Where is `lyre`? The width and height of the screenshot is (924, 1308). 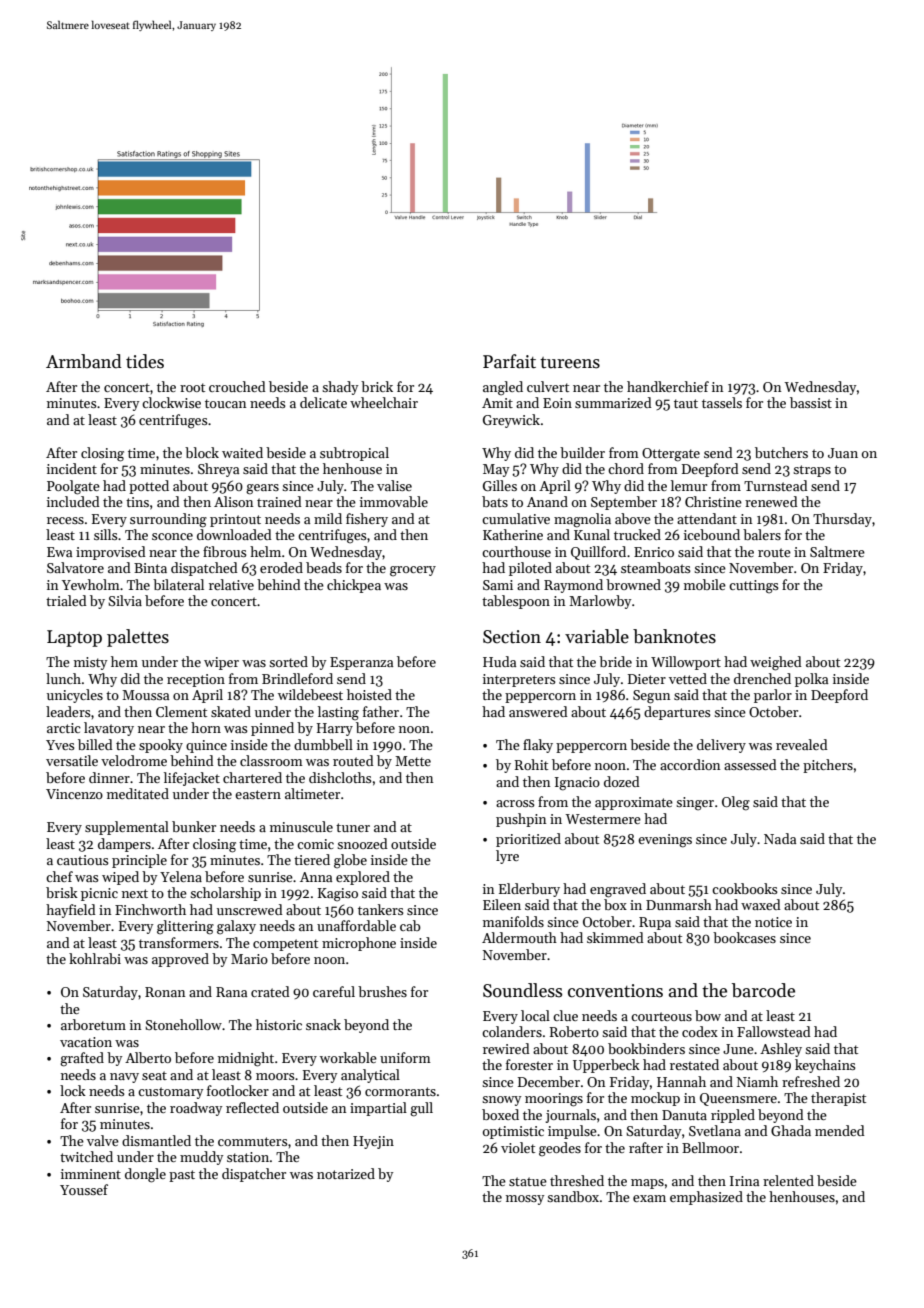
lyre is located at coordinates (507, 857).
